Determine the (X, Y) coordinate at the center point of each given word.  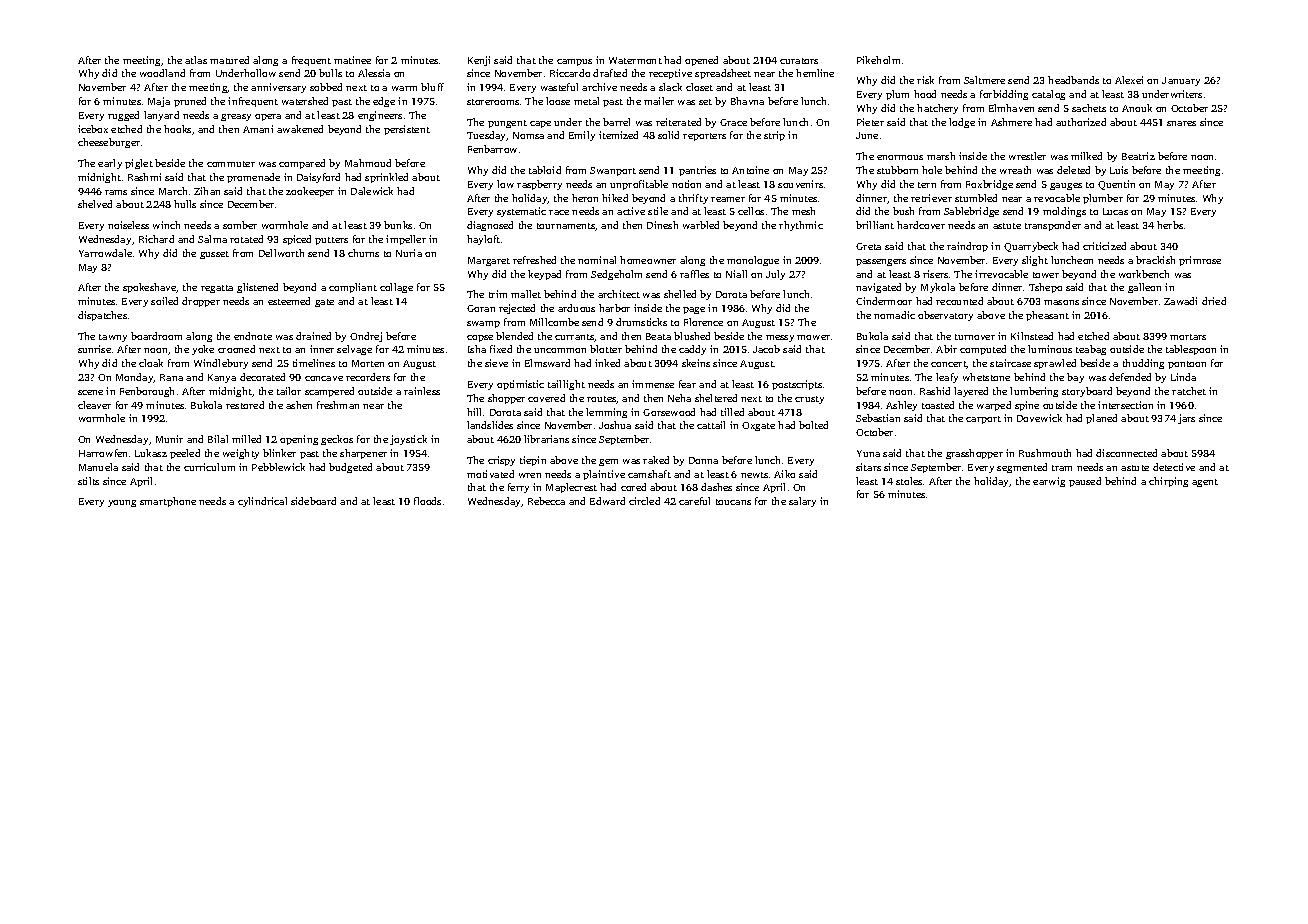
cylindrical (262, 502)
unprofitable (639, 185)
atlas (196, 60)
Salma (212, 239)
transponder (1053, 226)
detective (1174, 467)
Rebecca (546, 501)
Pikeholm (878, 60)
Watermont (635, 60)
